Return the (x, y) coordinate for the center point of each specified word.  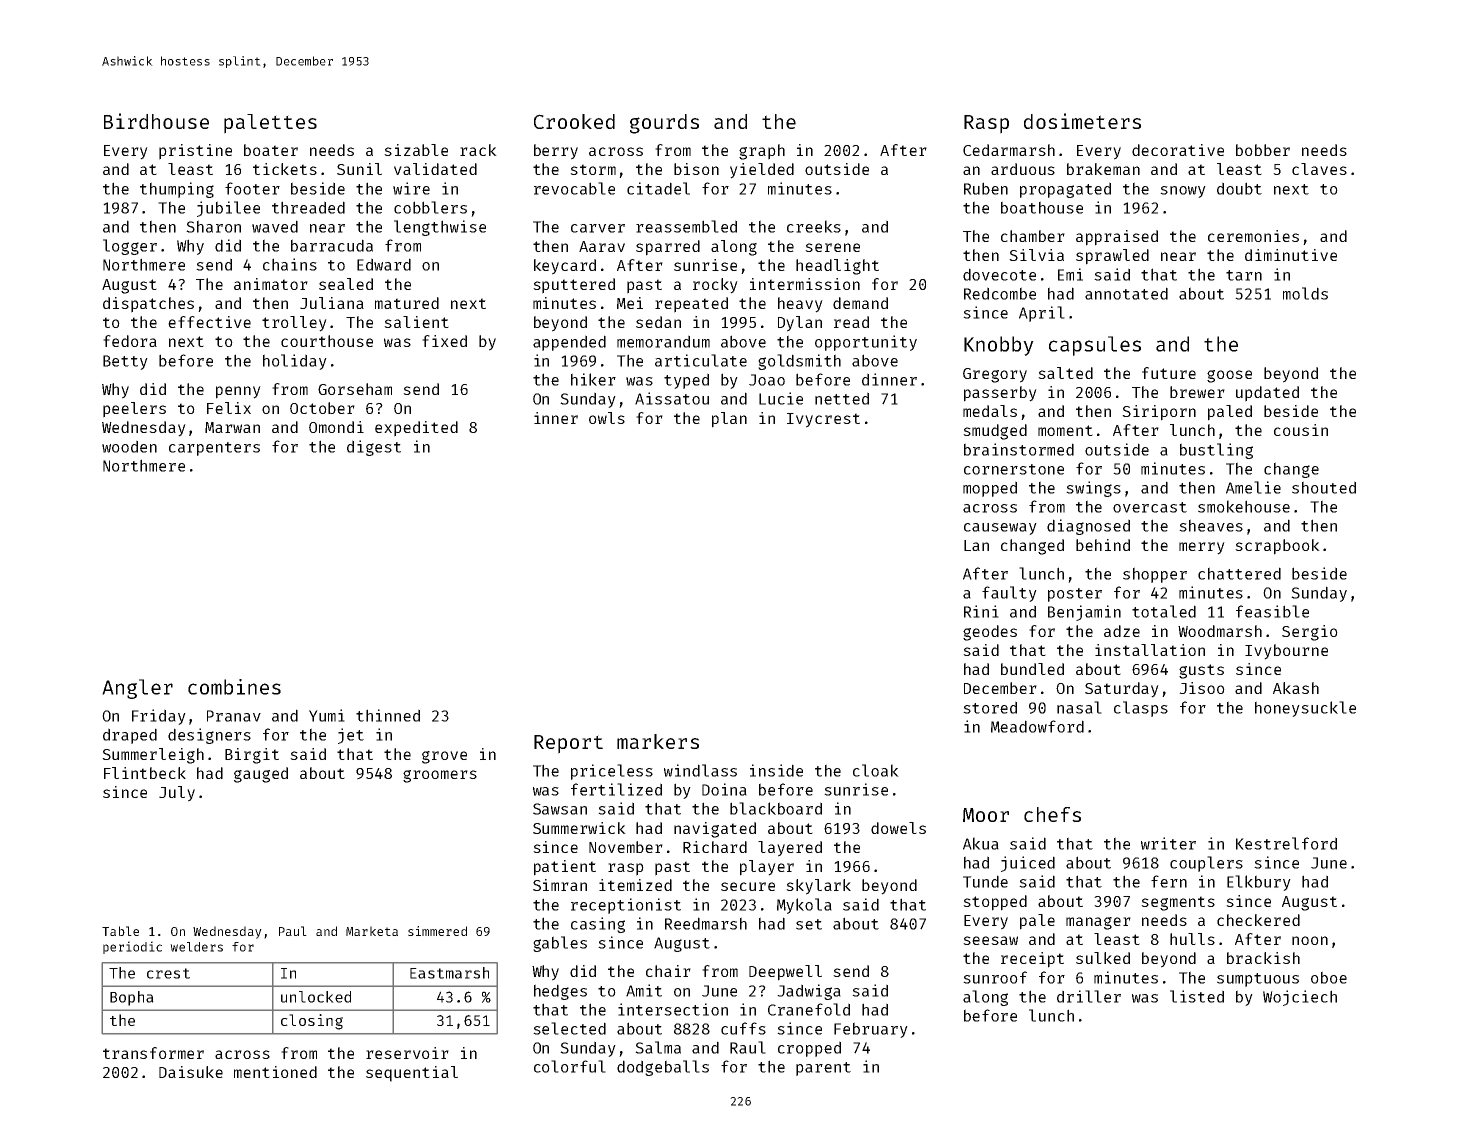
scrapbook (1277, 547)
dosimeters (1082, 121)
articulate (701, 360)
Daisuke (191, 1072)
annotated (1126, 293)
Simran (560, 885)
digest (374, 448)
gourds (664, 124)
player (767, 868)
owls (607, 418)
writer (1168, 843)
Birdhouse (156, 121)
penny (238, 392)
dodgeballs (663, 1068)
